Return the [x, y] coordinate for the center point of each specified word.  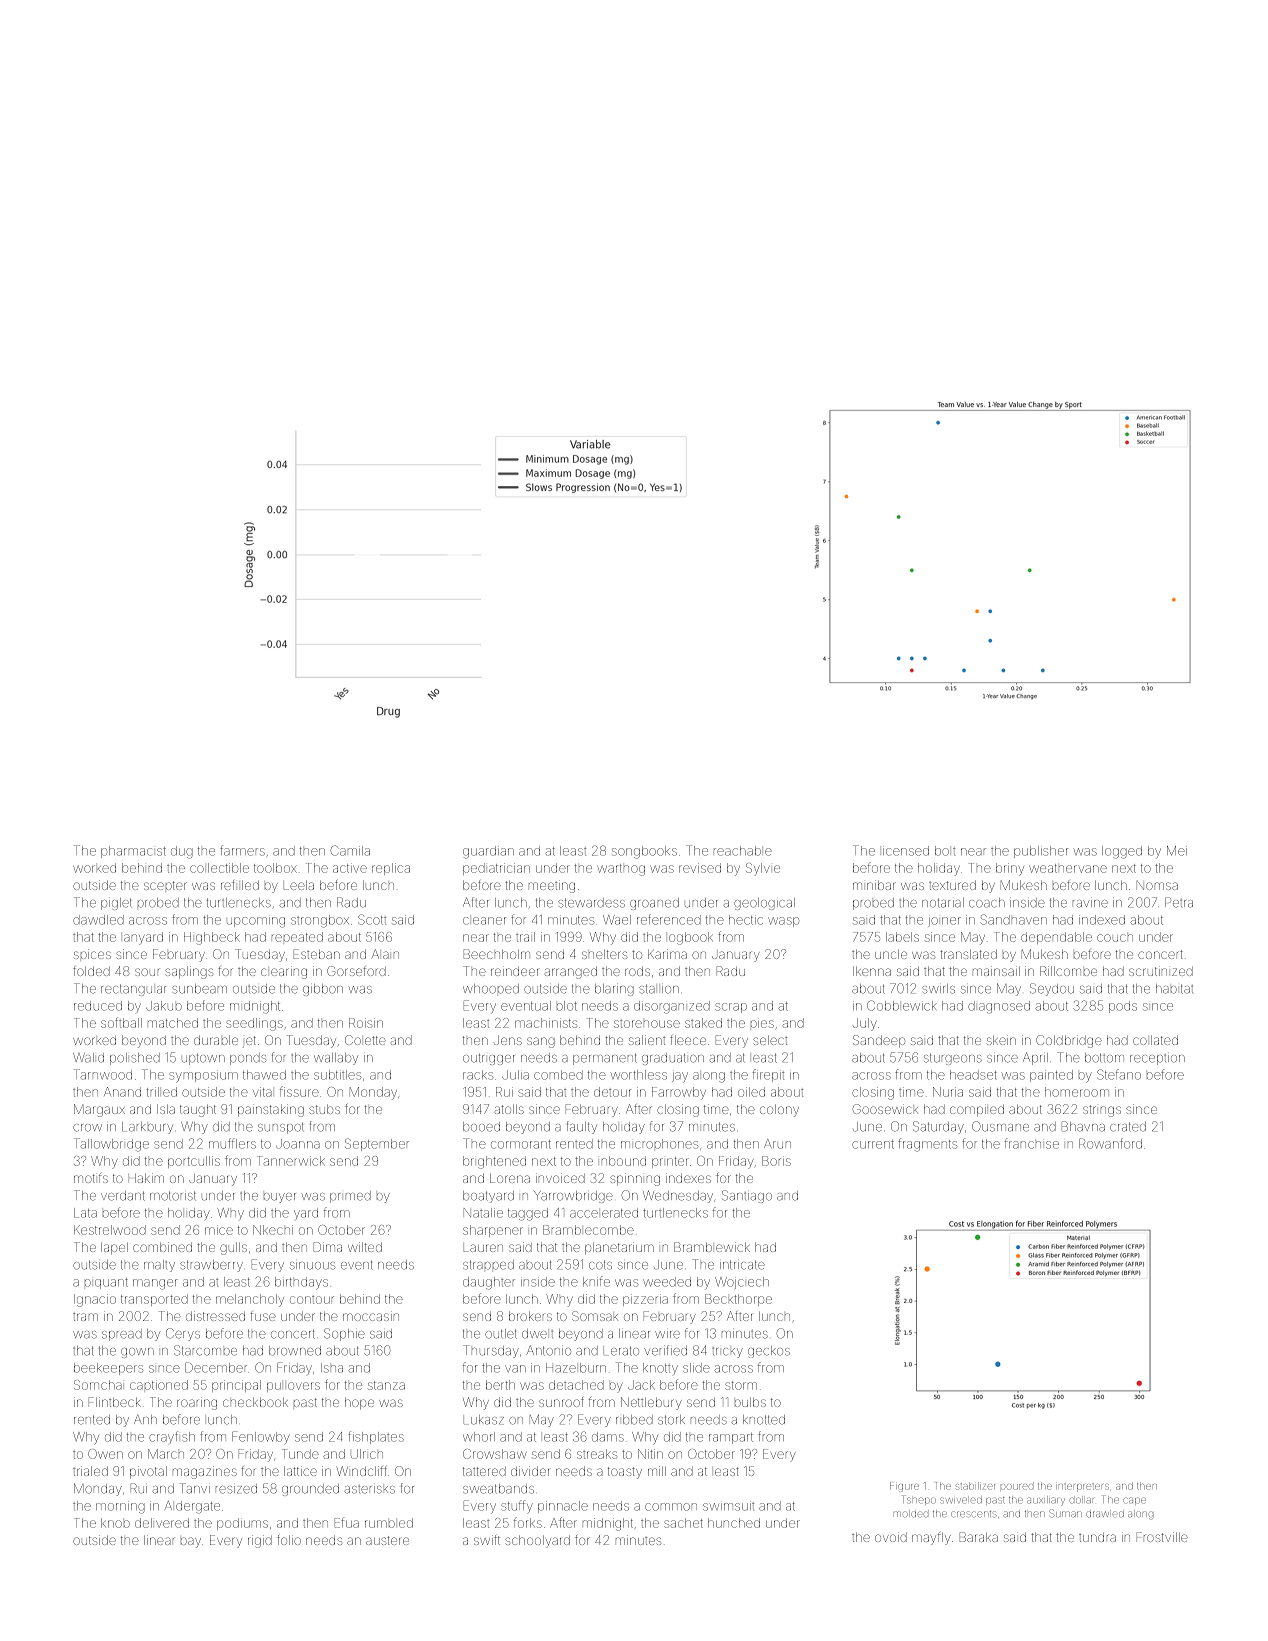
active [350, 868]
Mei [1177, 851]
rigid [260, 1541]
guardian [488, 852]
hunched [734, 1523]
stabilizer [975, 1486]
